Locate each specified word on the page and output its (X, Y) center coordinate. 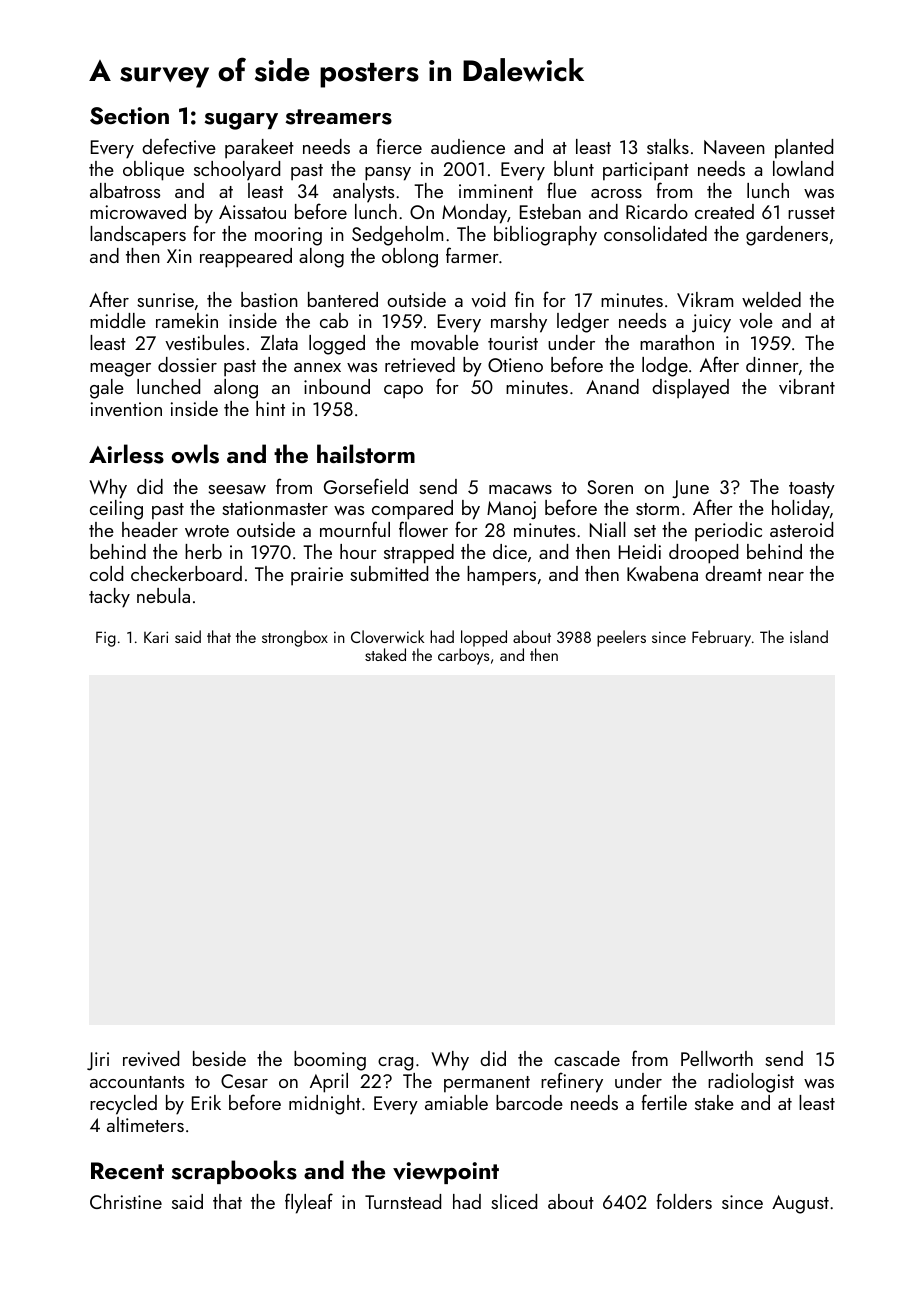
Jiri (98, 1061)
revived (151, 1058)
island (809, 636)
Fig (106, 639)
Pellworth (717, 1058)
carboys (463, 656)
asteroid (801, 529)
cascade (587, 1058)
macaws (520, 489)
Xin (179, 256)
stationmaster (275, 508)
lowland (803, 168)
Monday (474, 214)
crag (395, 1064)
